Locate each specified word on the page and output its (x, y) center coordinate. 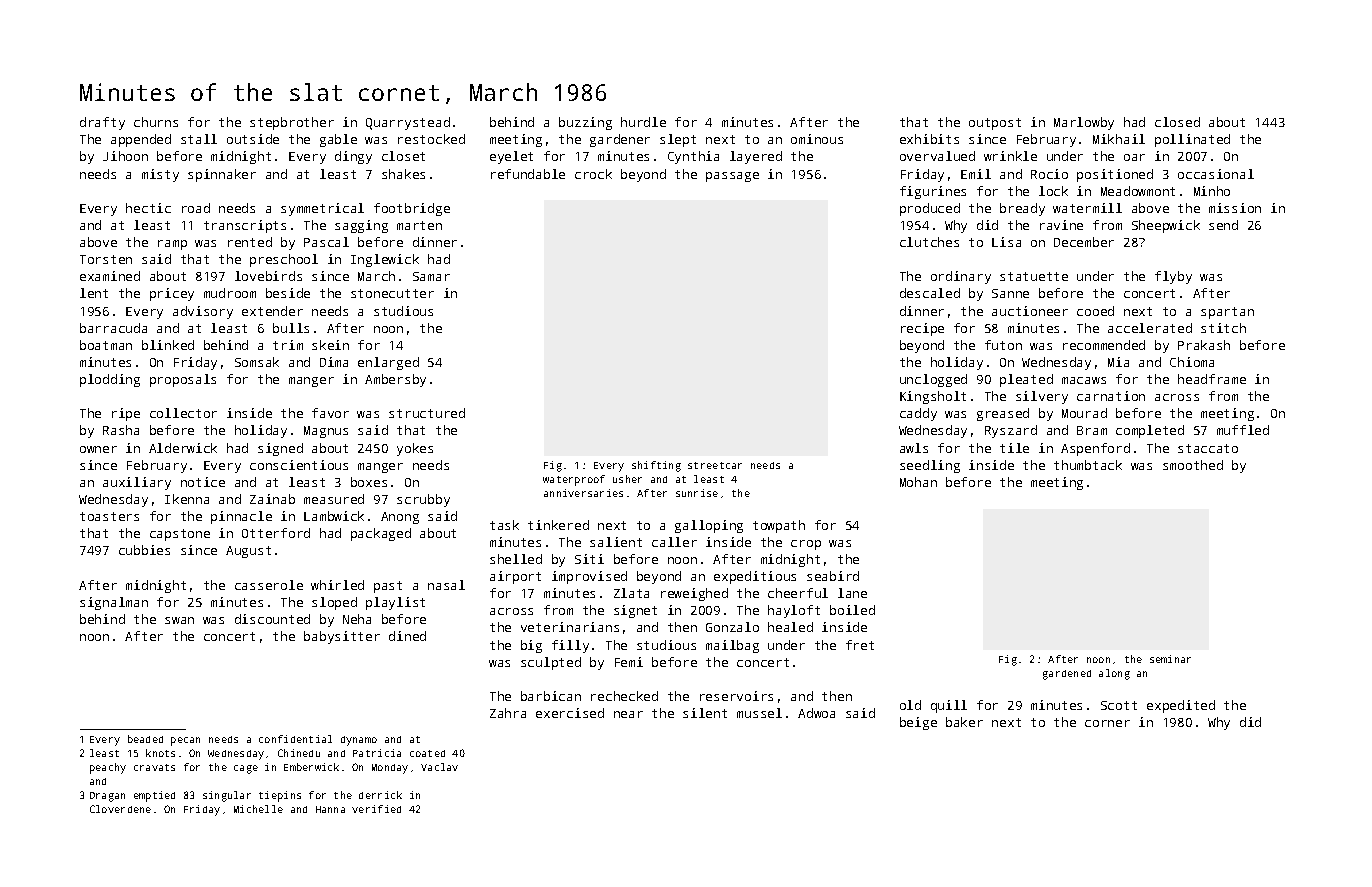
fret (860, 645)
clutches (929, 242)
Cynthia (693, 157)
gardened (1067, 675)
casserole (269, 585)
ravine (1061, 225)
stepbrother (292, 123)
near (628, 714)
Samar (431, 276)
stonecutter (392, 293)
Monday (390, 769)
